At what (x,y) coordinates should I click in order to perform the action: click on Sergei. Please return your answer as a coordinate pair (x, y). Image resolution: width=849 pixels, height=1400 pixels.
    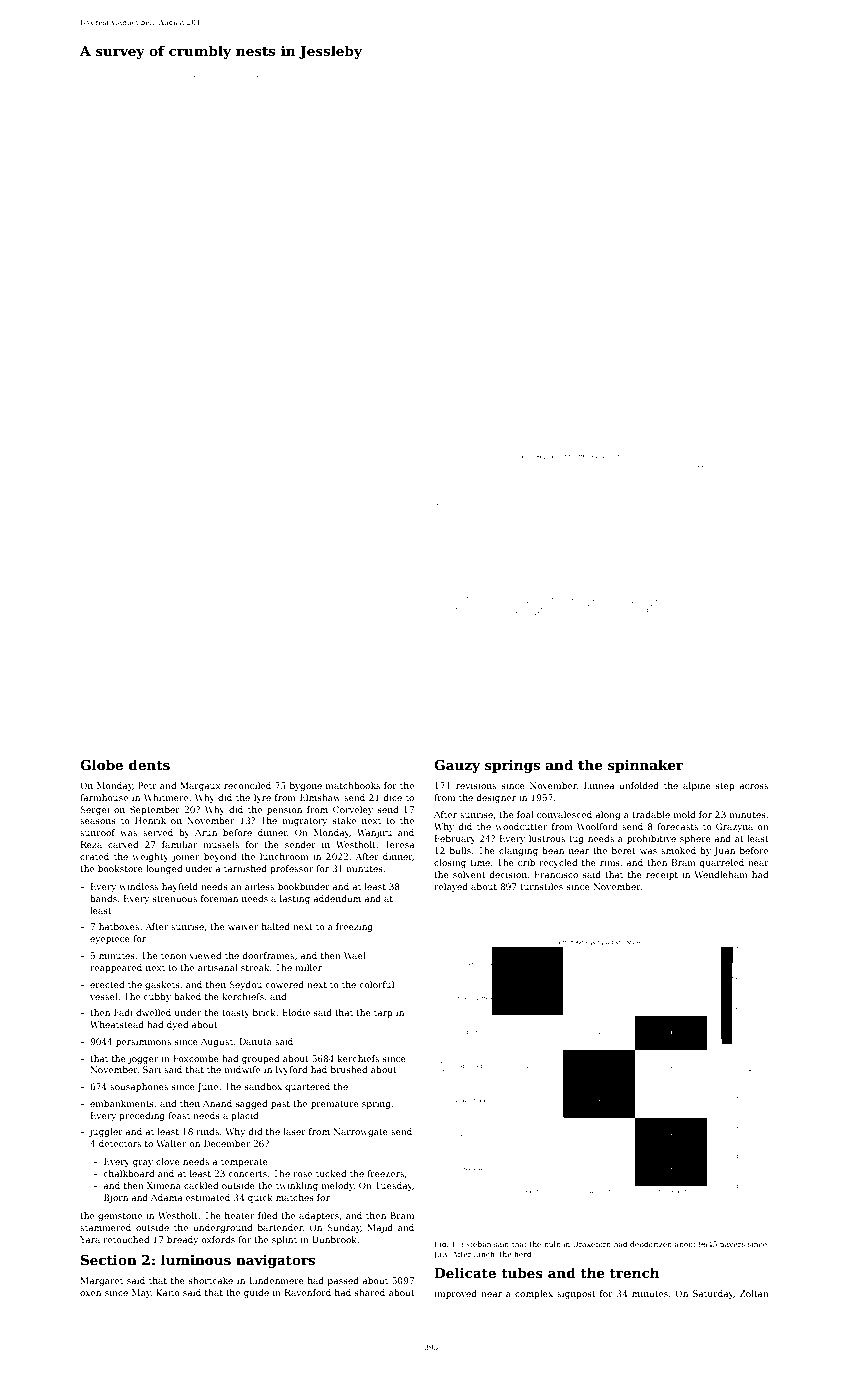
    Looking at the image, I should click on (95, 810).
